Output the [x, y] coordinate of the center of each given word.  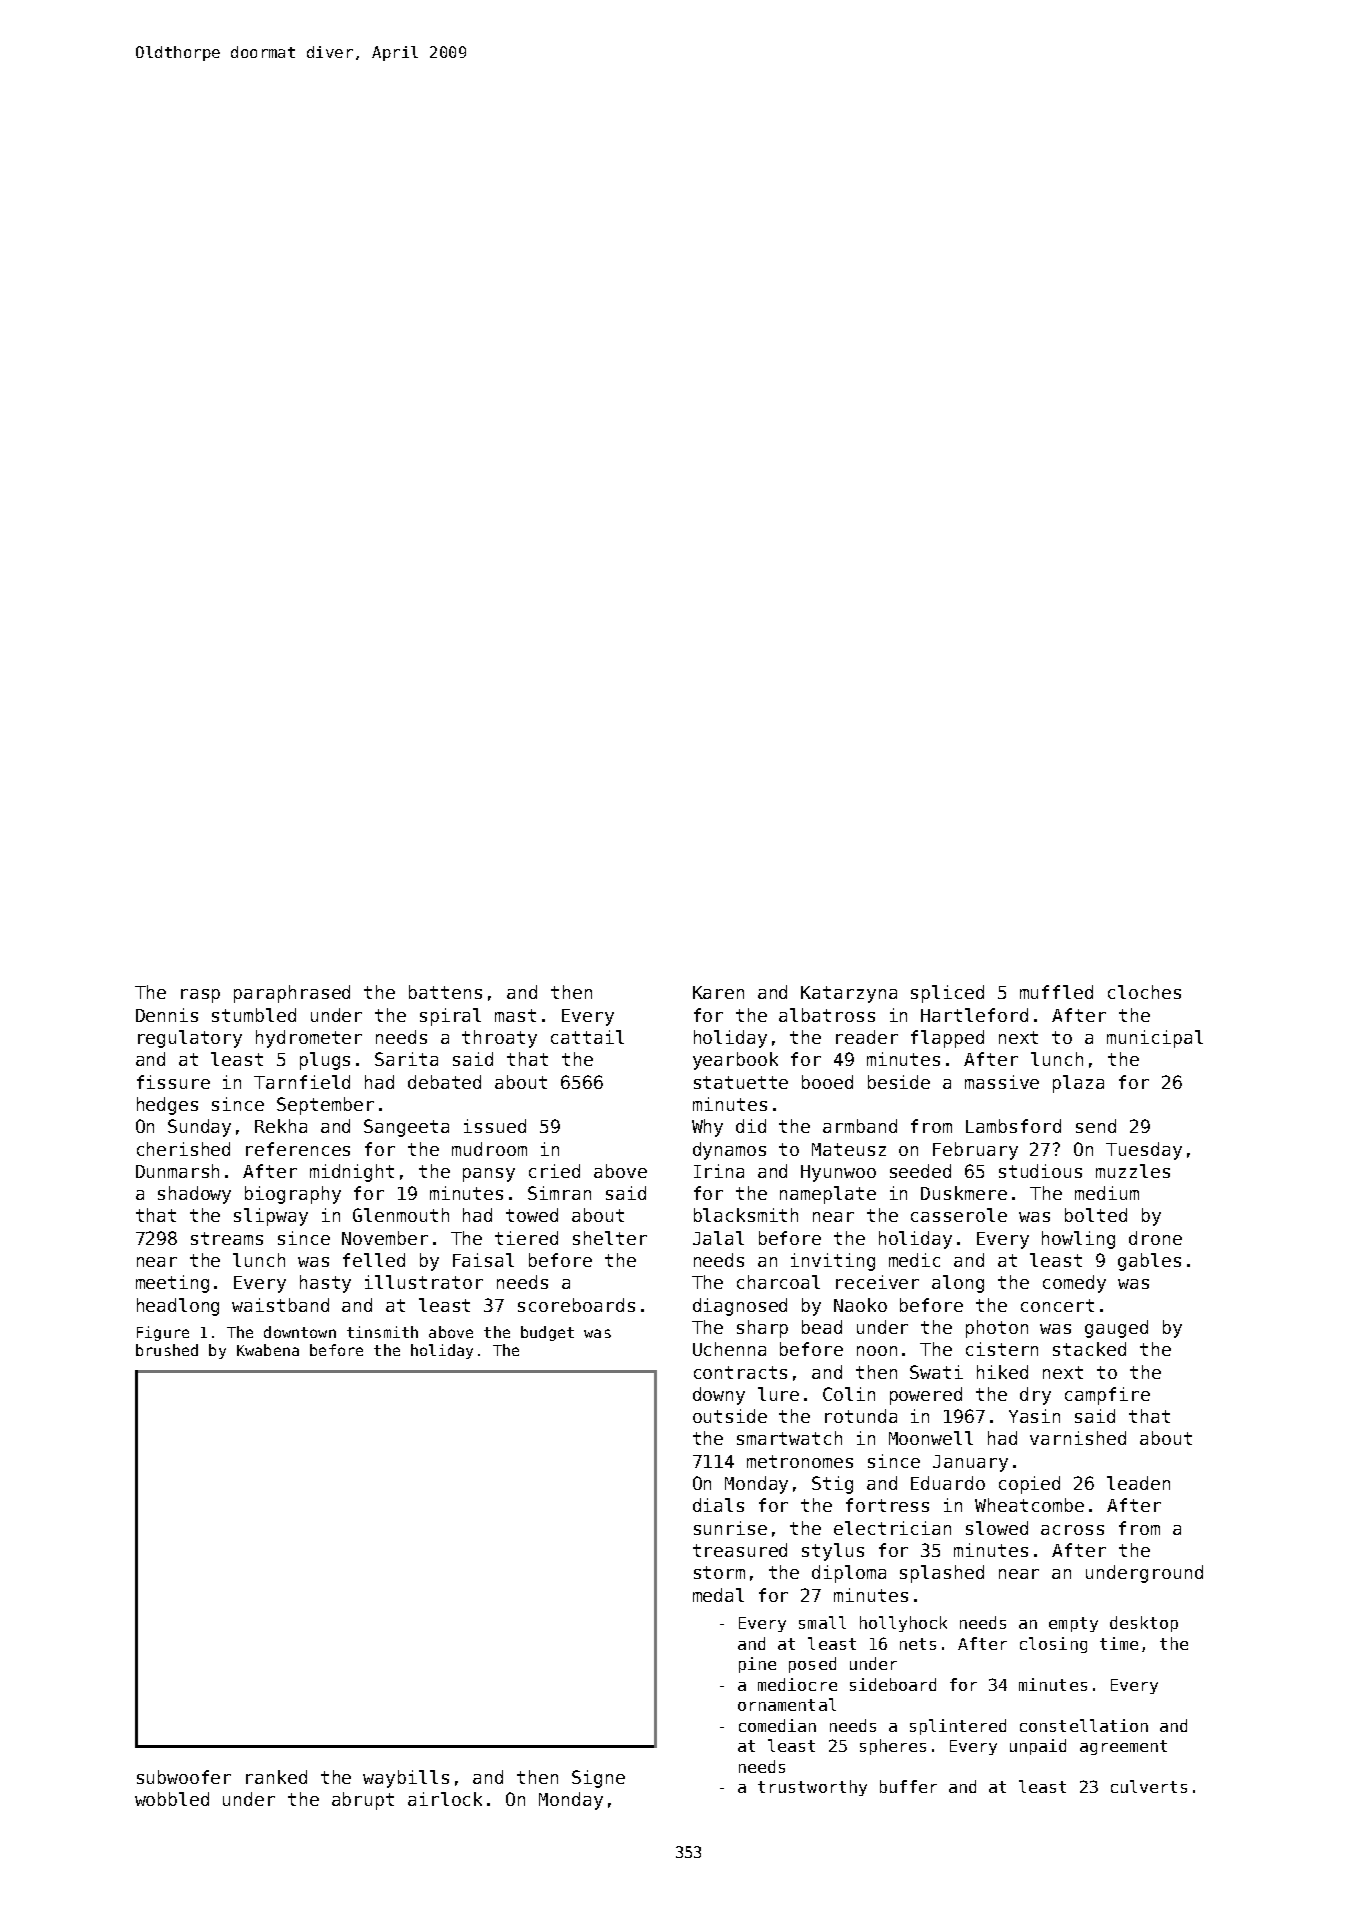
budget [547, 1333]
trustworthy [812, 1788]
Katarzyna [849, 994]
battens [445, 992]
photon [997, 1329]
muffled [1056, 992]
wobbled [172, 1799]
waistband [280, 1305]
